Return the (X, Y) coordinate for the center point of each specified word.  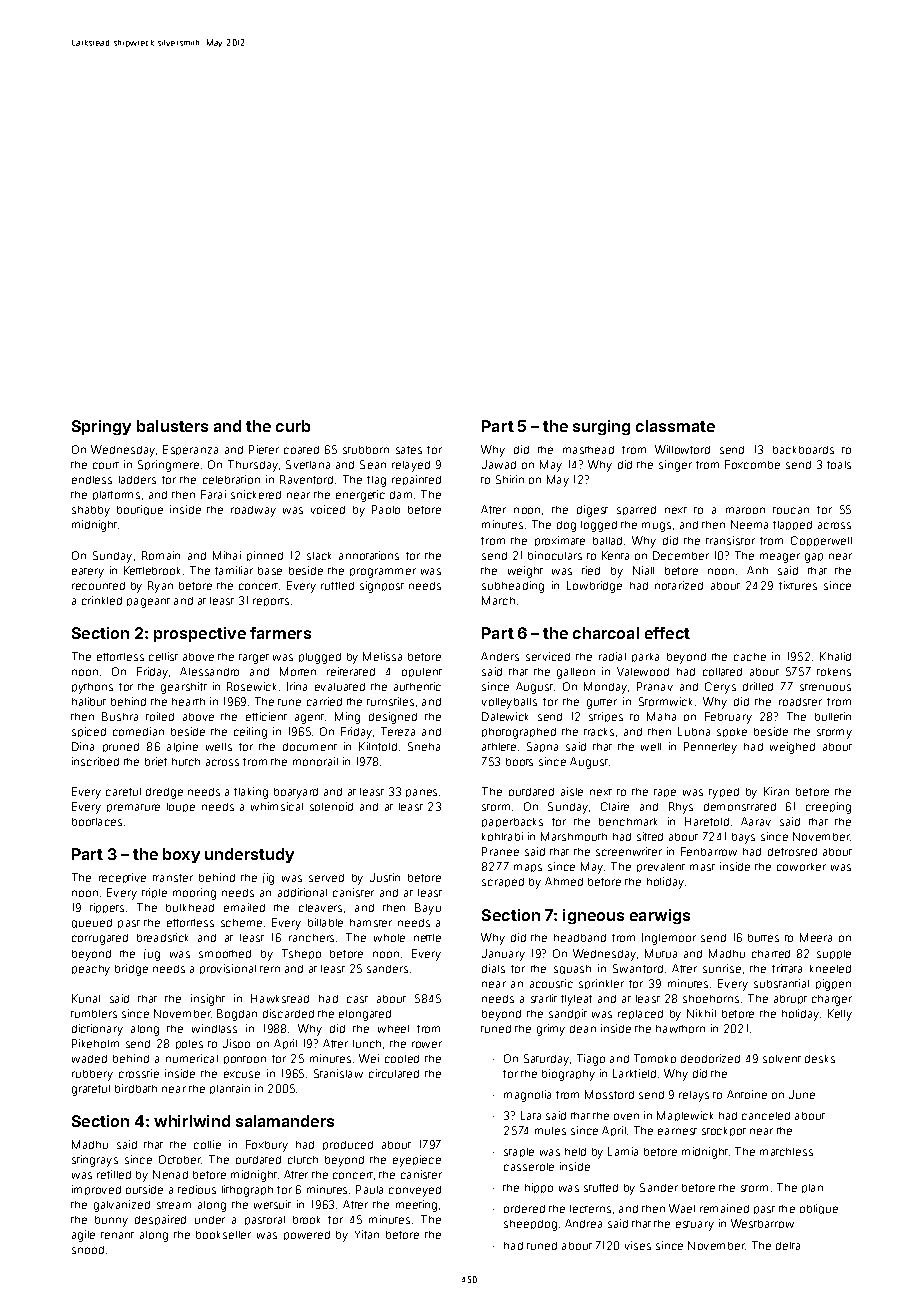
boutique (140, 510)
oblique (819, 1209)
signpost (382, 587)
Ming (347, 718)
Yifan (367, 1234)
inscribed (95, 761)
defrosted (792, 852)
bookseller (223, 1235)
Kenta (615, 555)
